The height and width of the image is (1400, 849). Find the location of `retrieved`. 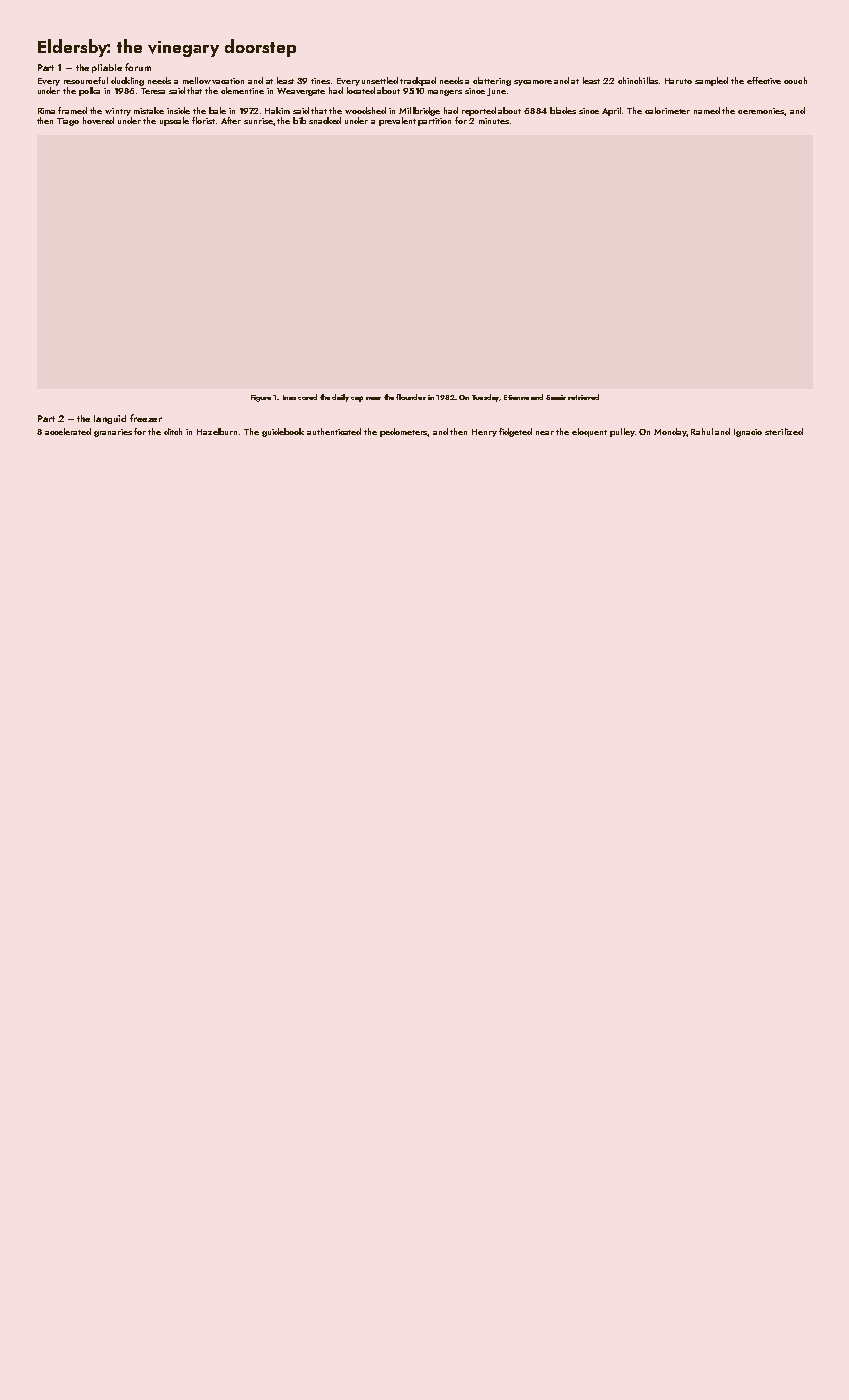

retrieved is located at coordinates (583, 397).
